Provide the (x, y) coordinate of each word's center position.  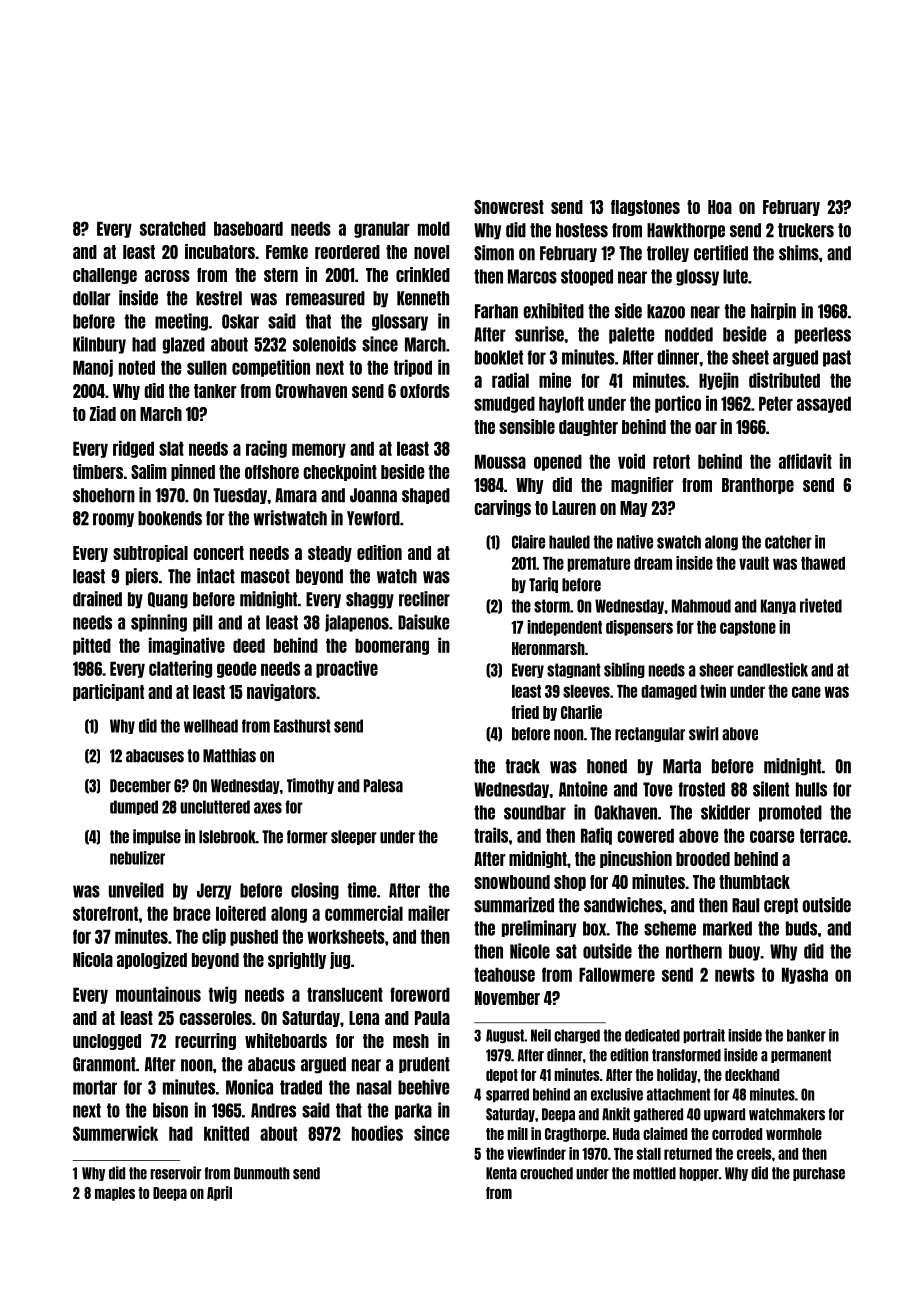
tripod (413, 368)
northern (694, 951)
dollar (92, 298)
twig (223, 995)
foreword (420, 994)
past (837, 358)
